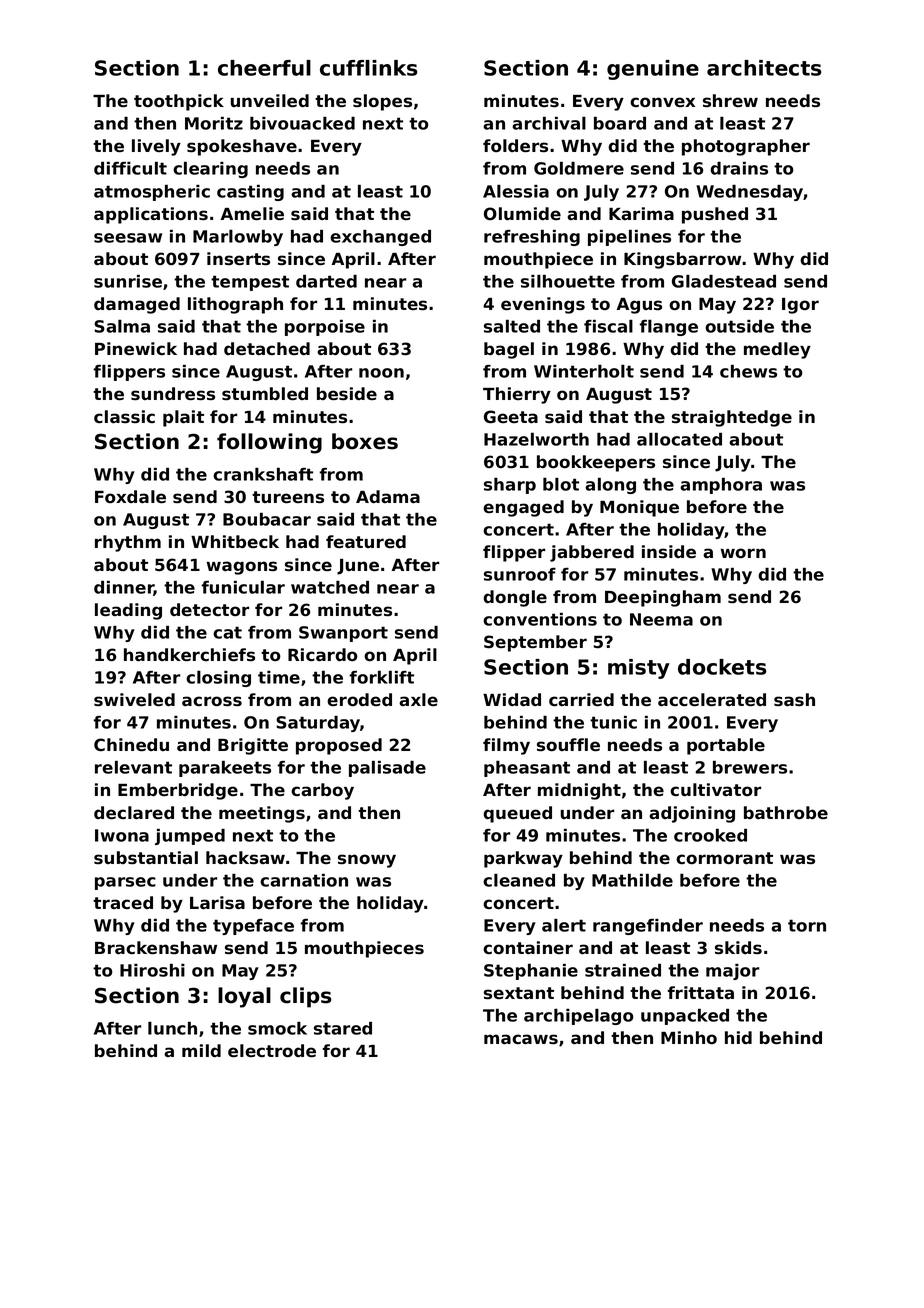  I want to click on salted, so click(512, 326).
